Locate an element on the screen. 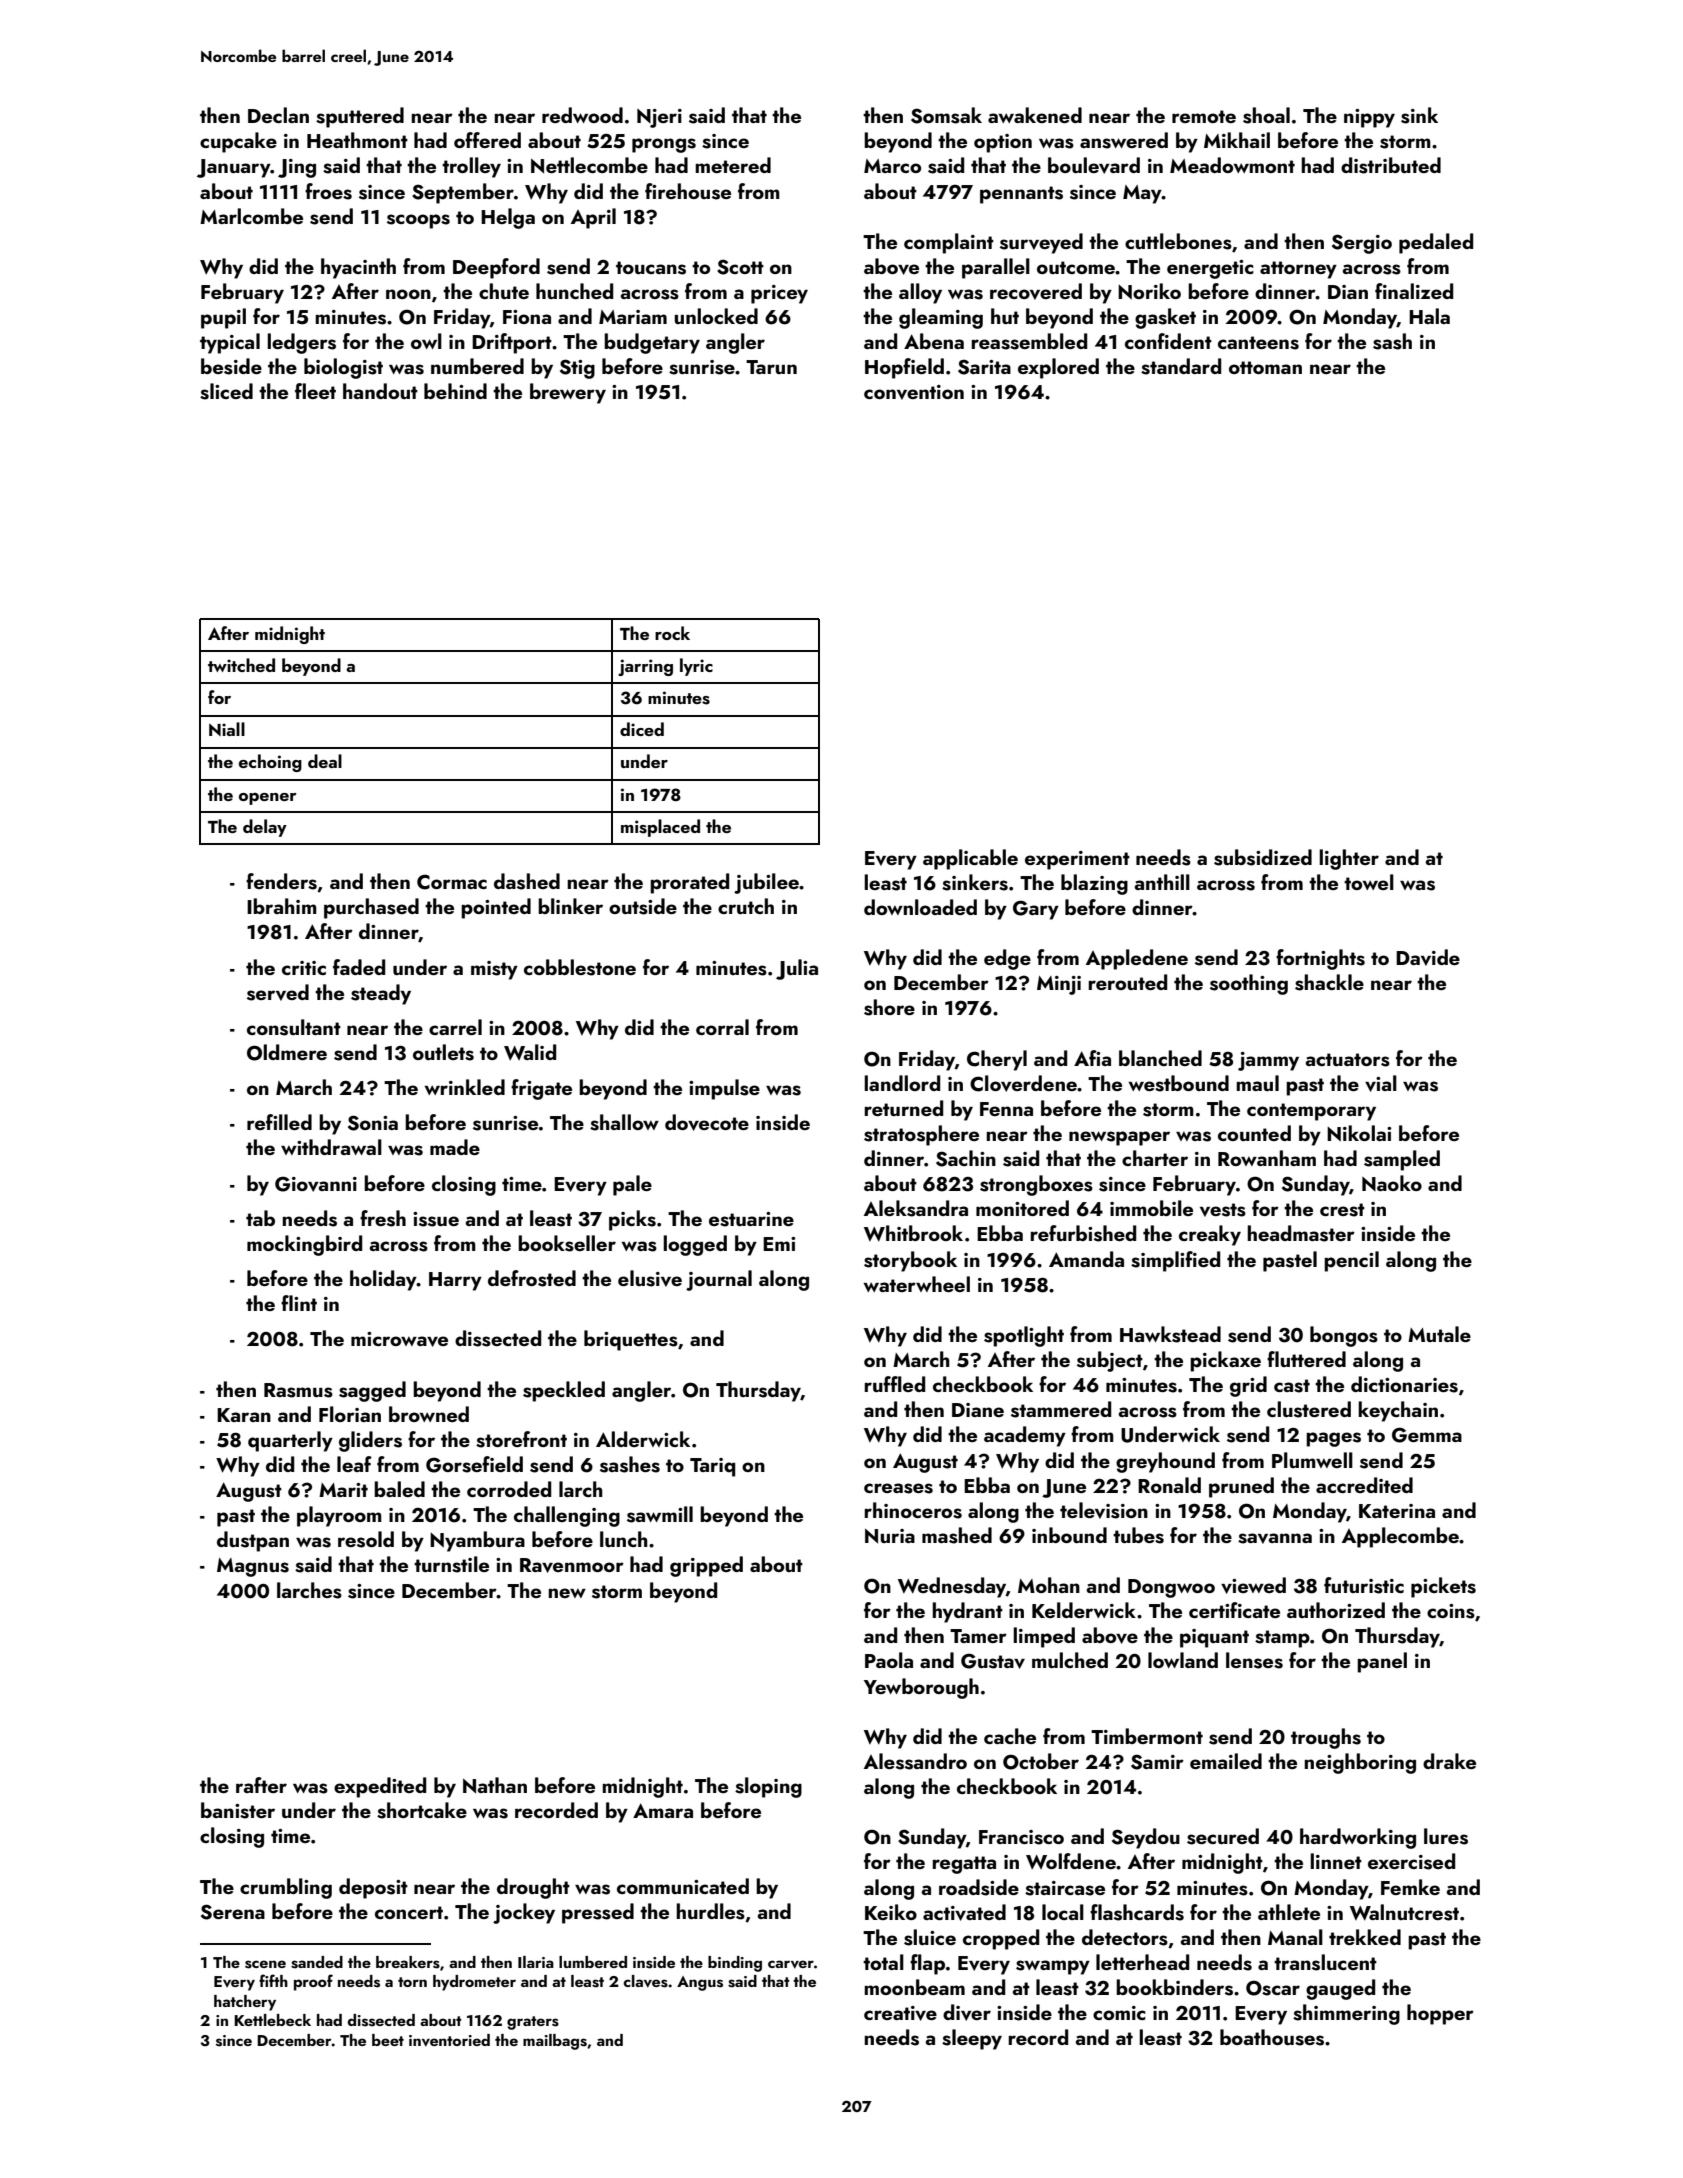 The height and width of the screenshot is (2178, 1683). biologist is located at coordinates (343, 368).
